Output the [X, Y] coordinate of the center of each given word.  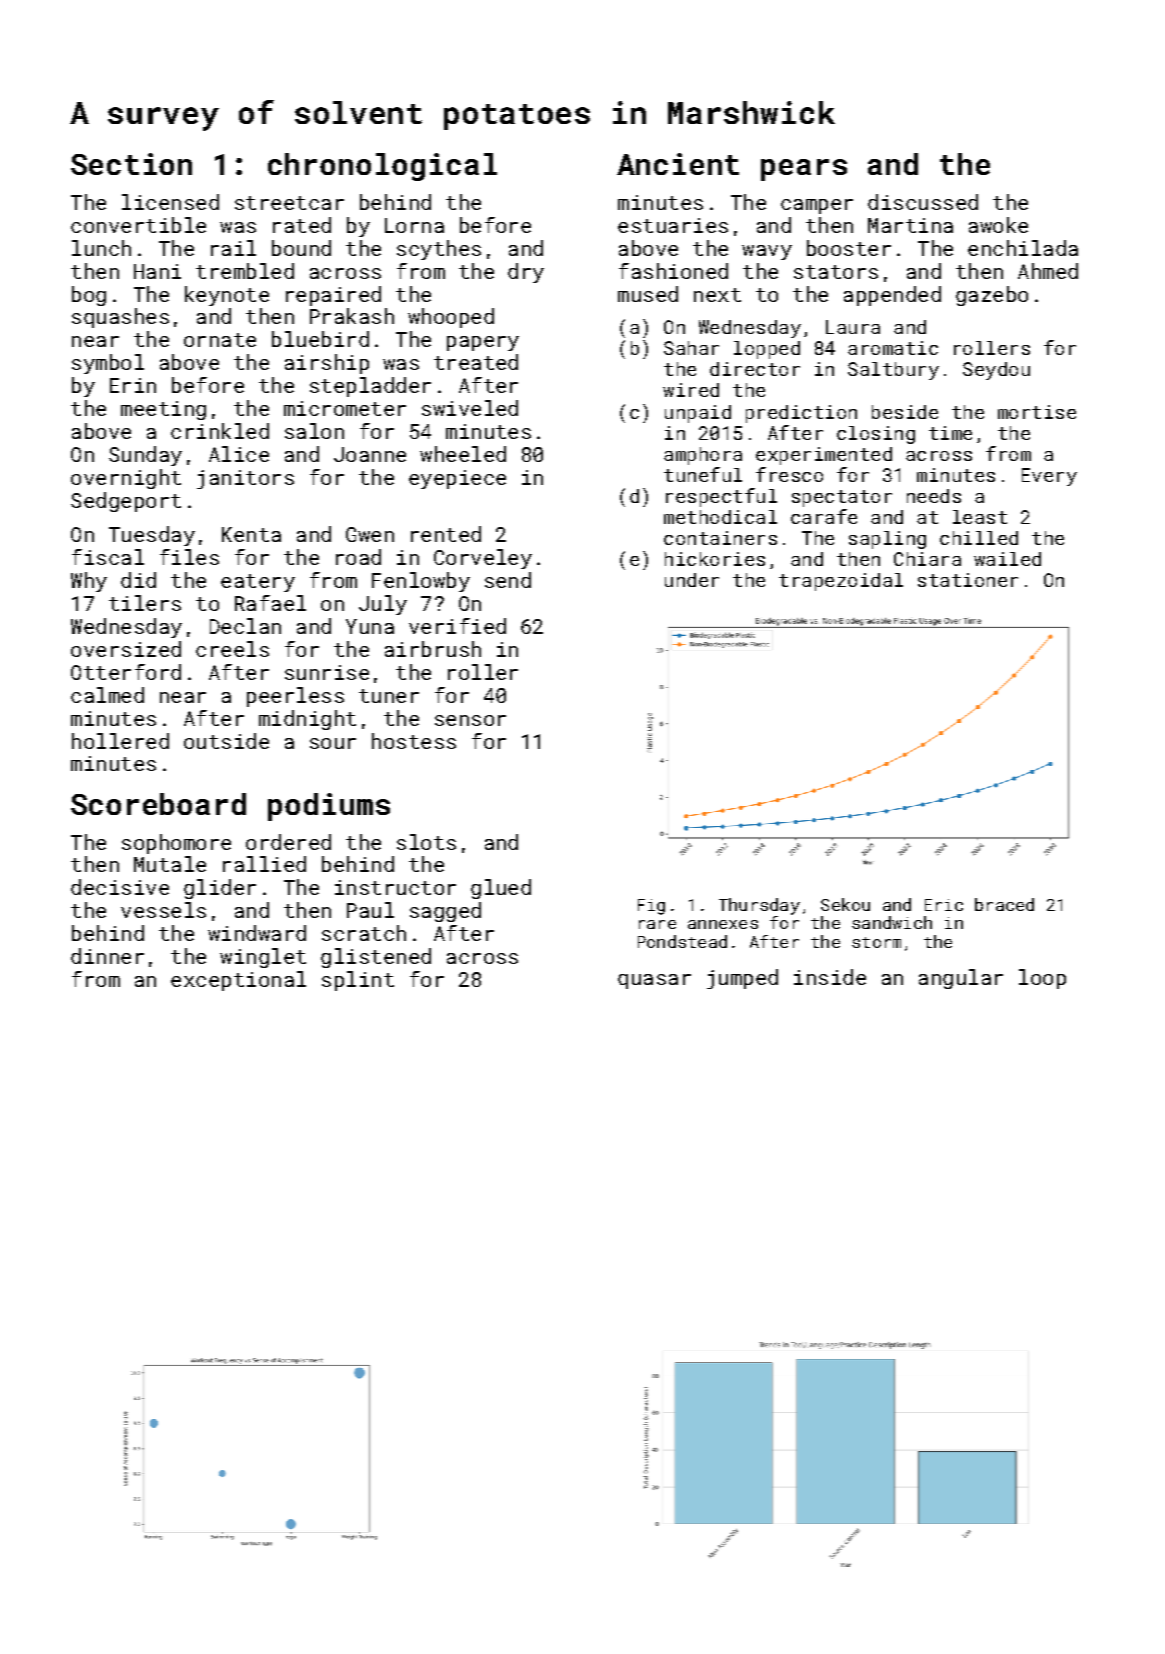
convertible [138, 225]
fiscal [108, 557]
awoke [998, 225]
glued [501, 889]
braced [1004, 904]
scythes [439, 250]
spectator [842, 498]
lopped [767, 350]
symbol [108, 364]
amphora [703, 456]
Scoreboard [158, 804]
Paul [370, 910]
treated [476, 362]
